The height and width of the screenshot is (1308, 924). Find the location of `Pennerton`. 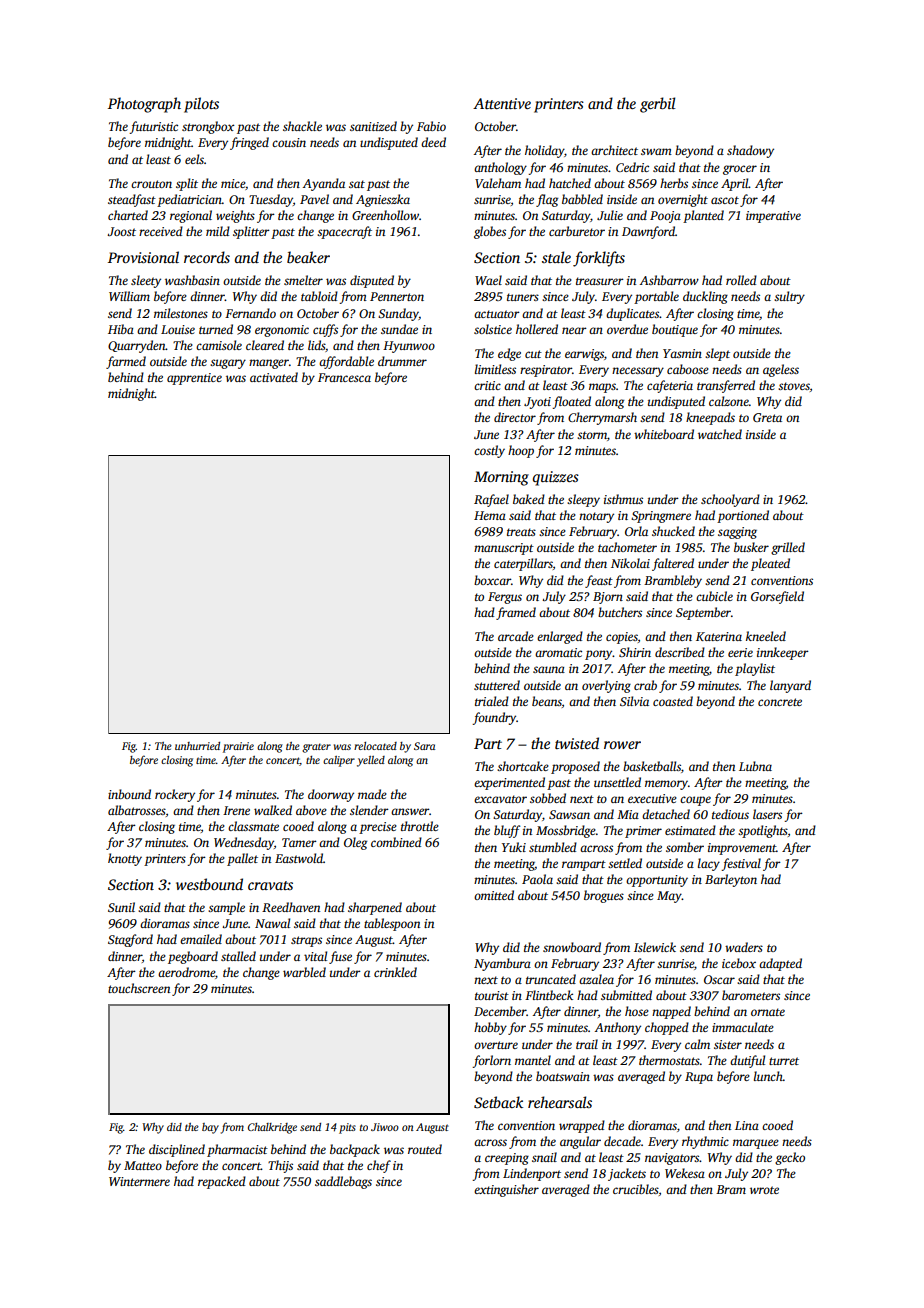

Pennerton is located at coordinates (397, 296).
